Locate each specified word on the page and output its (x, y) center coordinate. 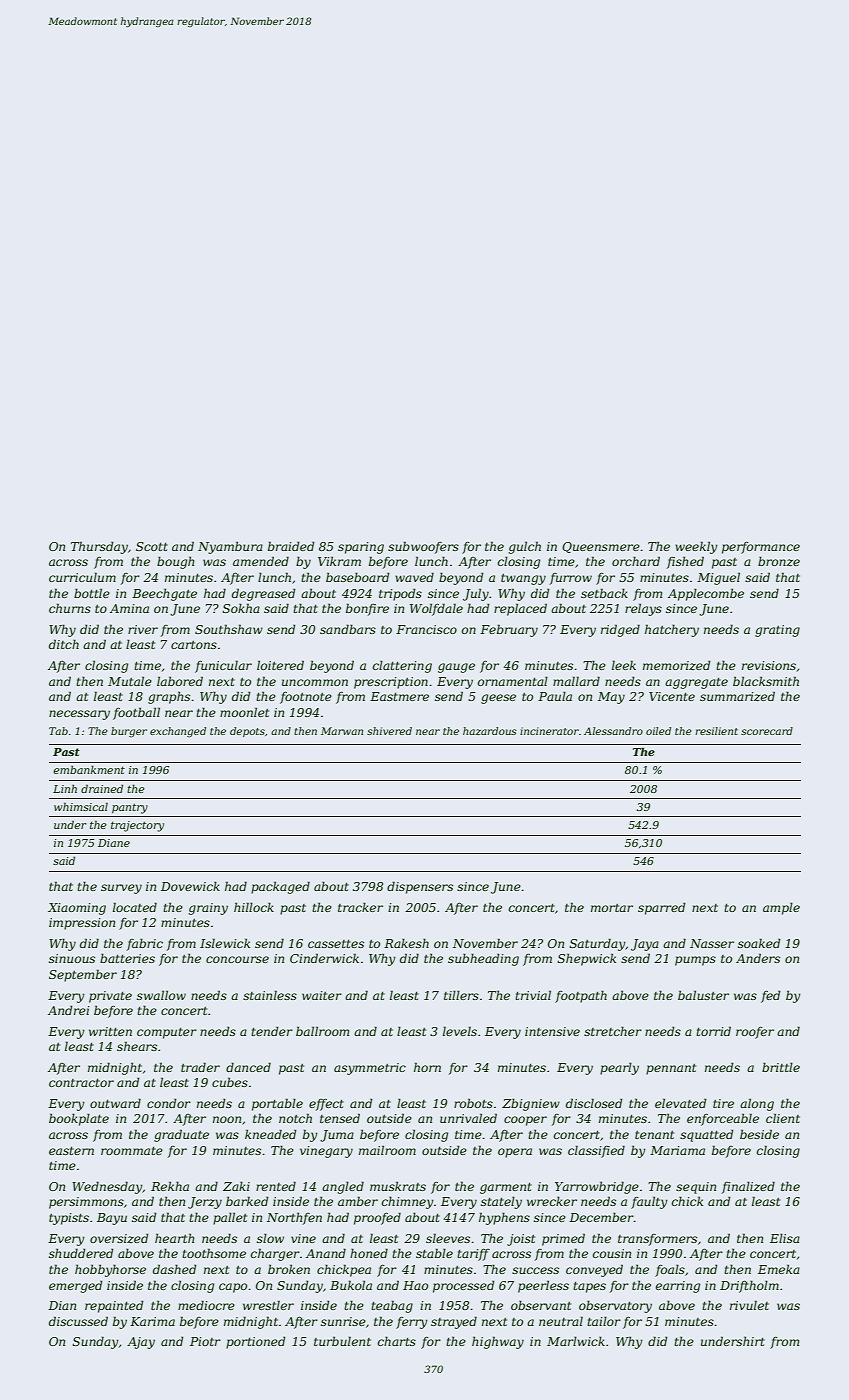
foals (670, 1270)
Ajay (141, 1343)
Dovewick (190, 886)
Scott (152, 546)
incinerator (549, 731)
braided (291, 546)
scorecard (767, 731)
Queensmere (601, 547)
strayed (454, 1322)
